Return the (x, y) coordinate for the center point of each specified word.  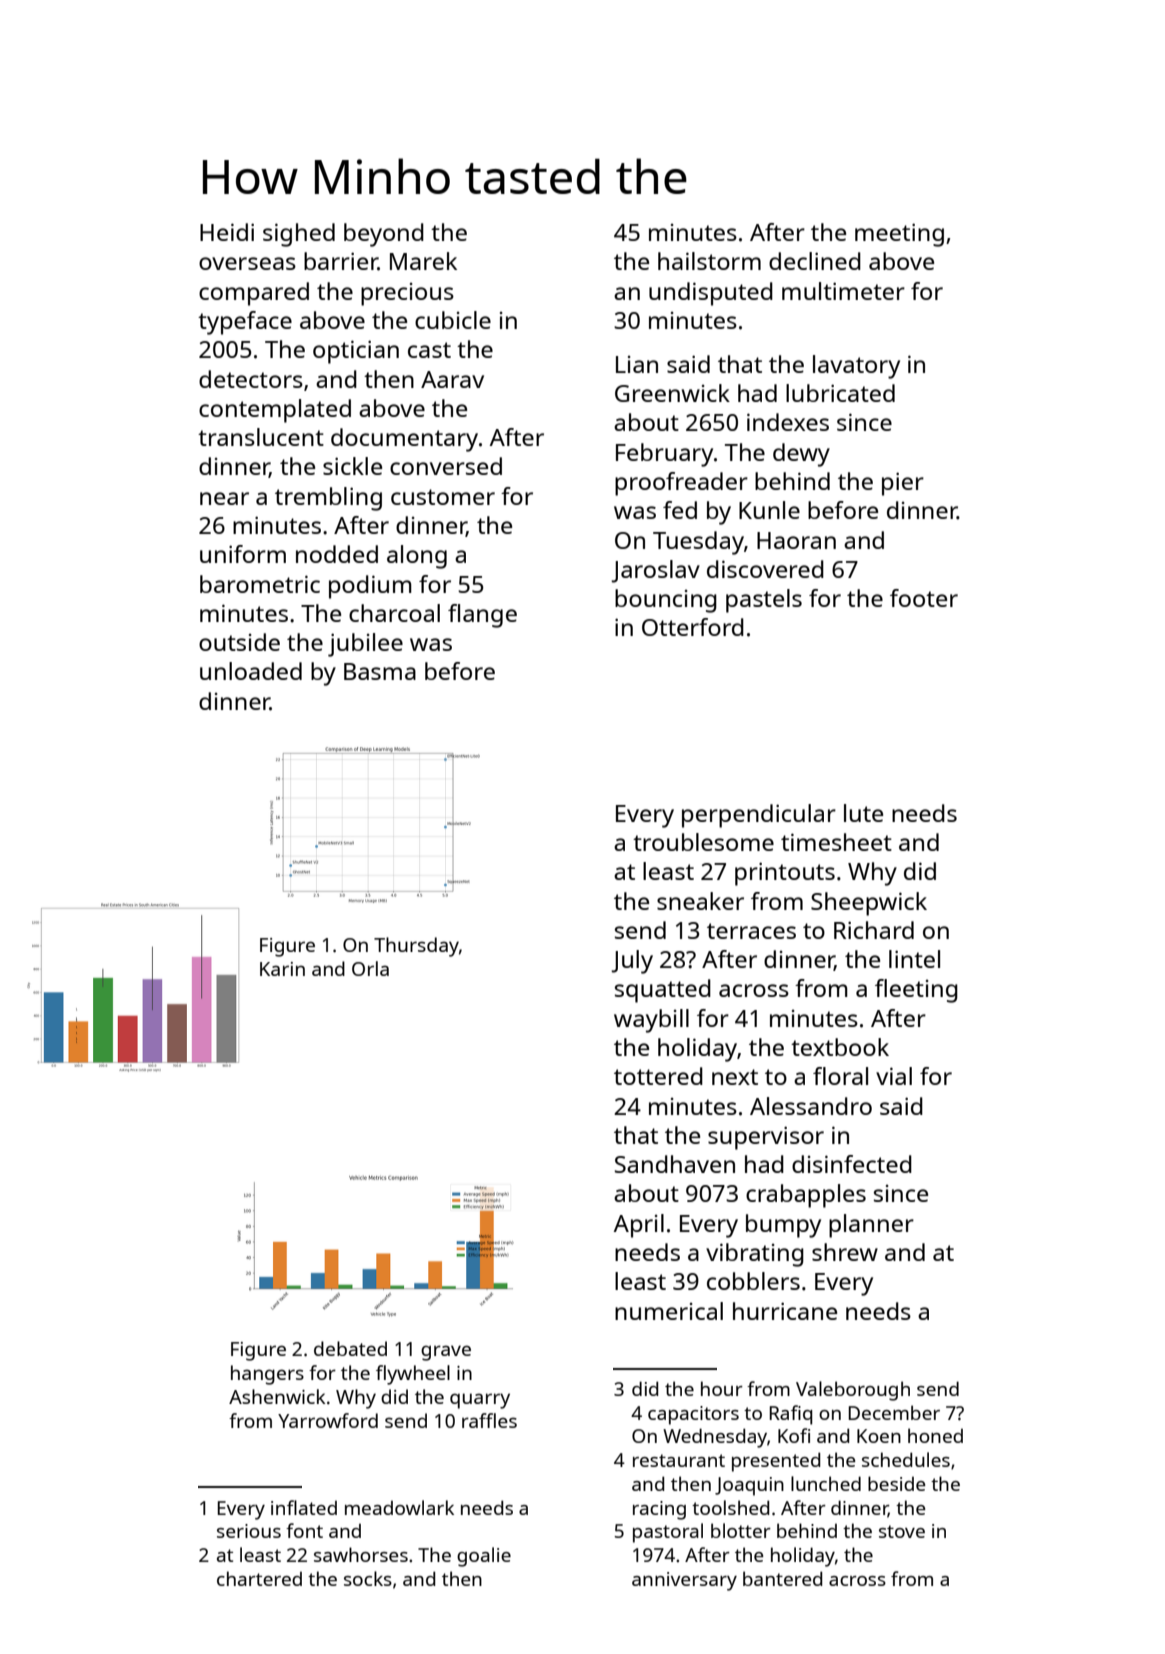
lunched (826, 1483)
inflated (304, 1507)
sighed (299, 235)
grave (446, 1353)
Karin (282, 969)
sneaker (700, 901)
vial (894, 1076)
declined (815, 261)
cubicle (453, 320)
